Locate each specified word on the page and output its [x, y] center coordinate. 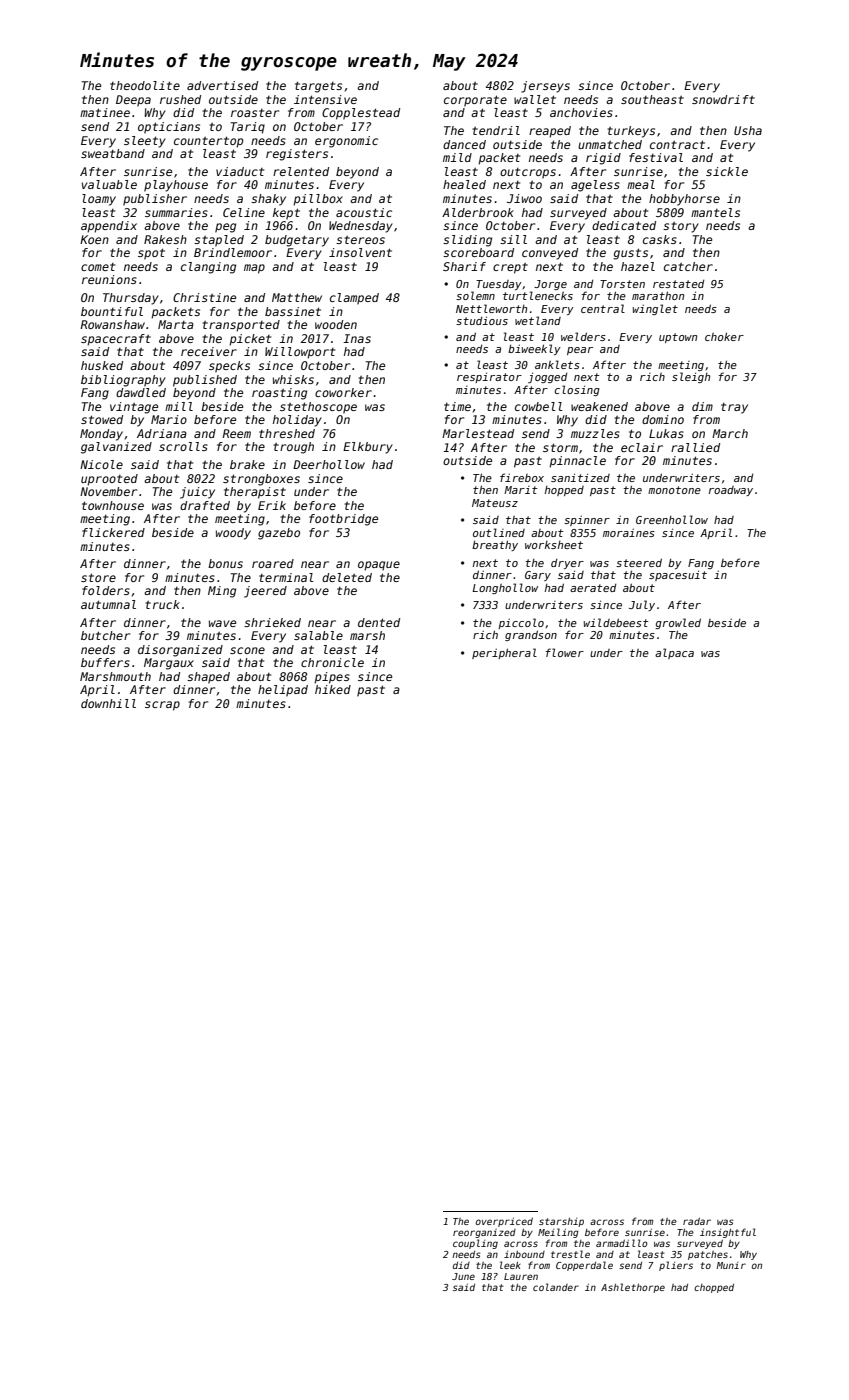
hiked [333, 689]
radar [697, 1221]
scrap [162, 706]
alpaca [674, 653]
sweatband [113, 153]
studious [482, 321]
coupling [475, 1244]
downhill [108, 703]
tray [734, 408]
